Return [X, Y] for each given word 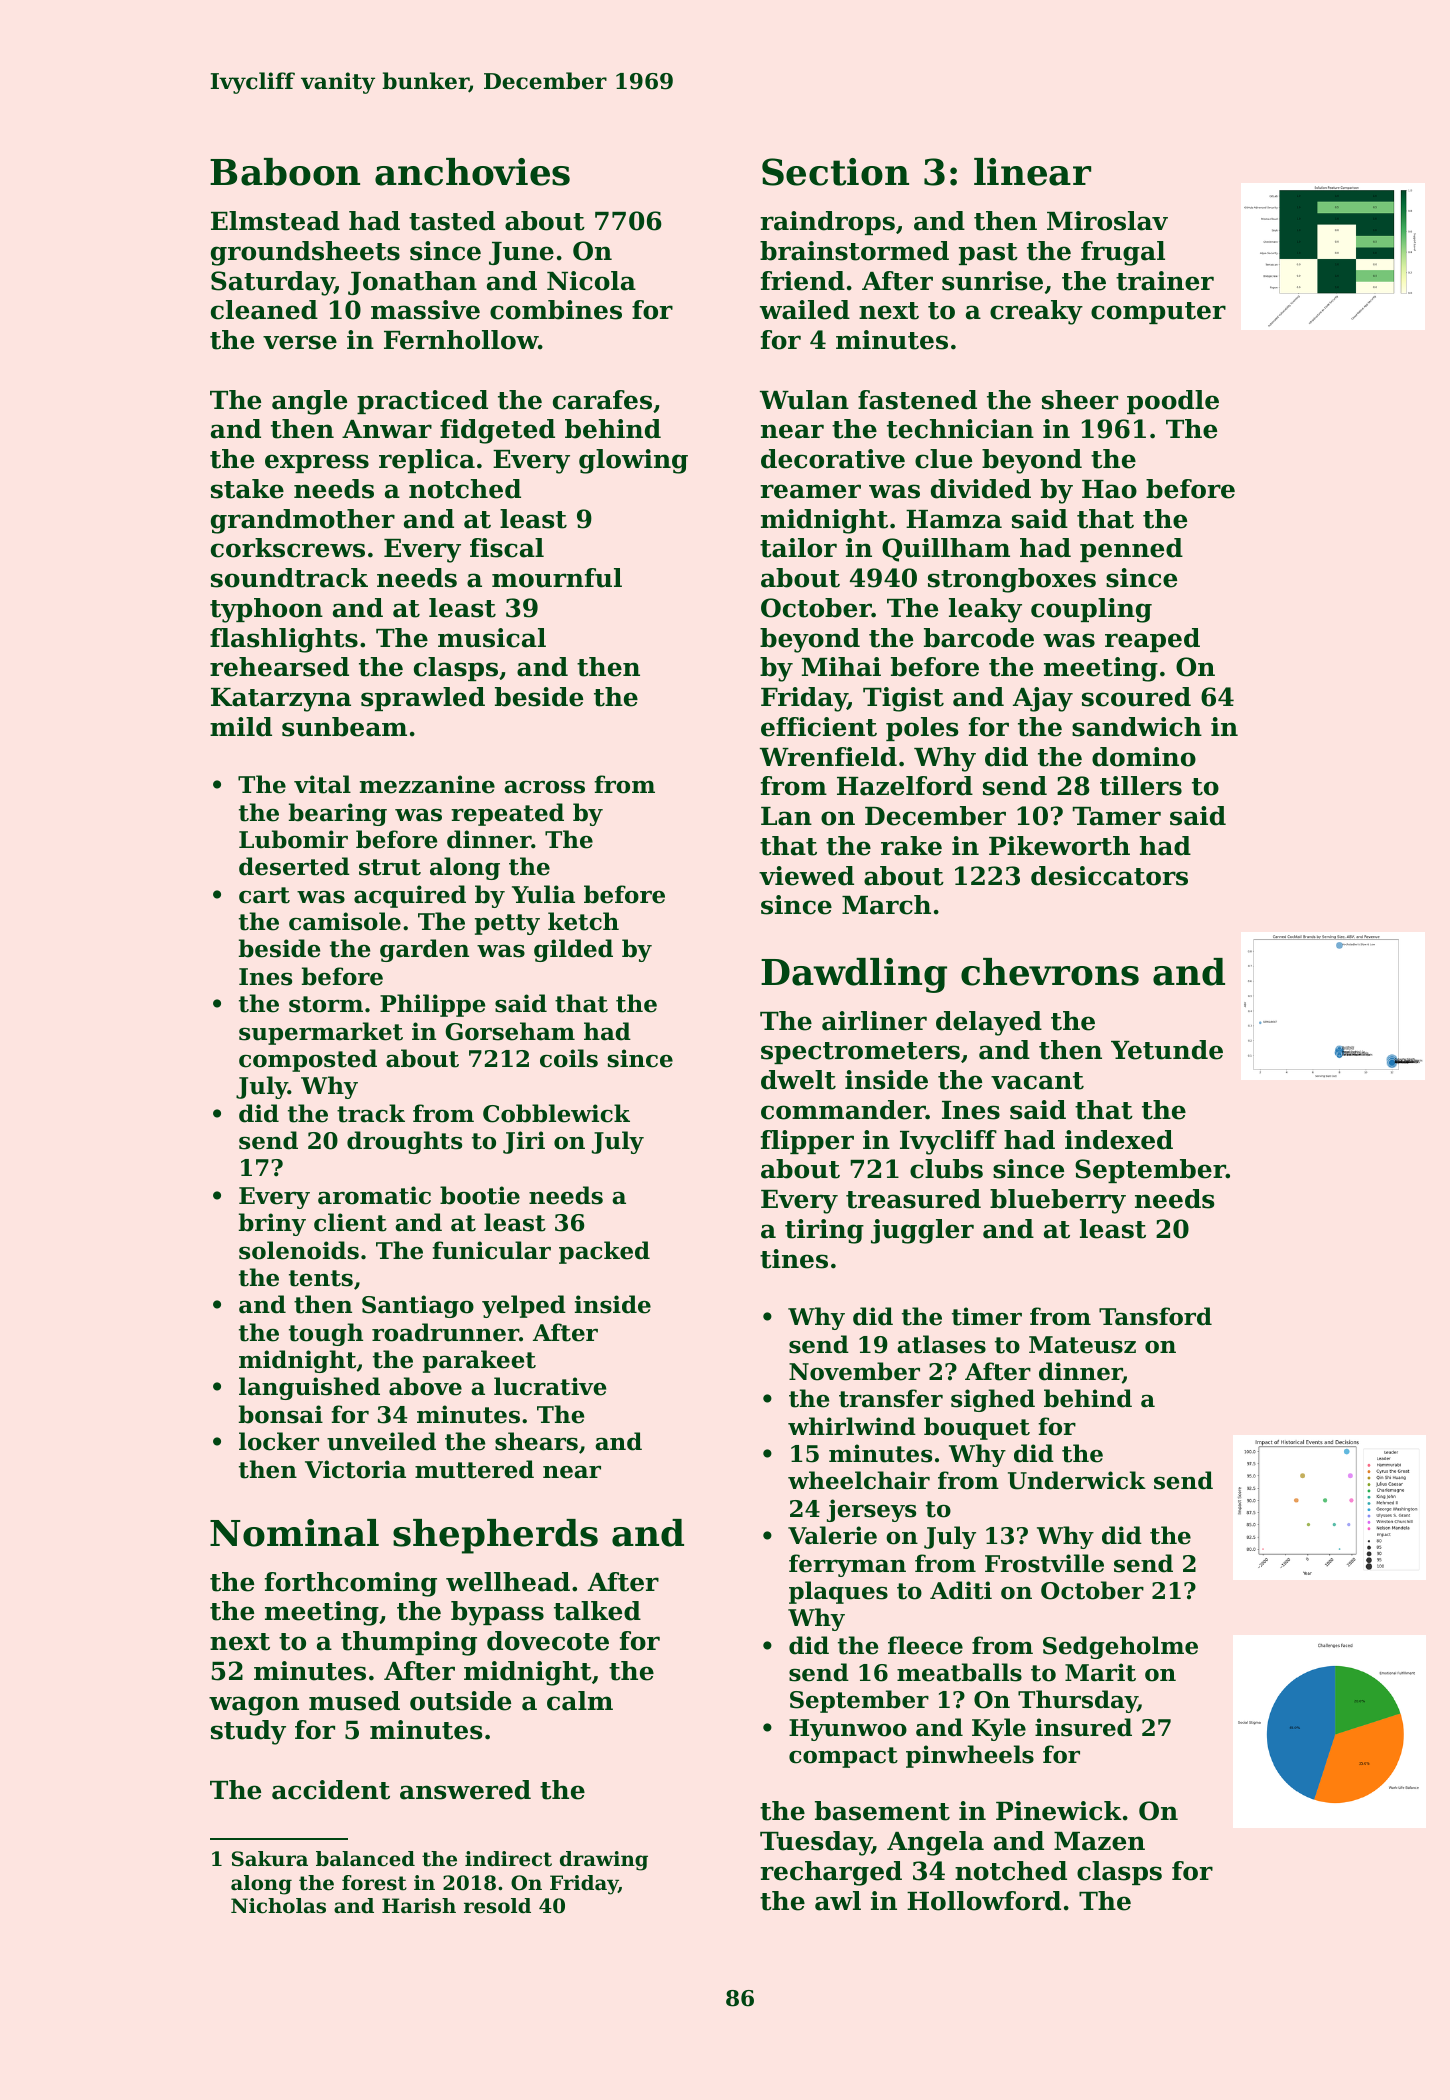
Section [835, 172]
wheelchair [859, 1480]
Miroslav [1107, 221]
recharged [831, 1873]
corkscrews [288, 548]
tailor [798, 548]
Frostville [1044, 1563]
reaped [1152, 640]
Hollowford [984, 1901]
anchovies [472, 172]
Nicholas [278, 1906]
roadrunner [445, 1332]
